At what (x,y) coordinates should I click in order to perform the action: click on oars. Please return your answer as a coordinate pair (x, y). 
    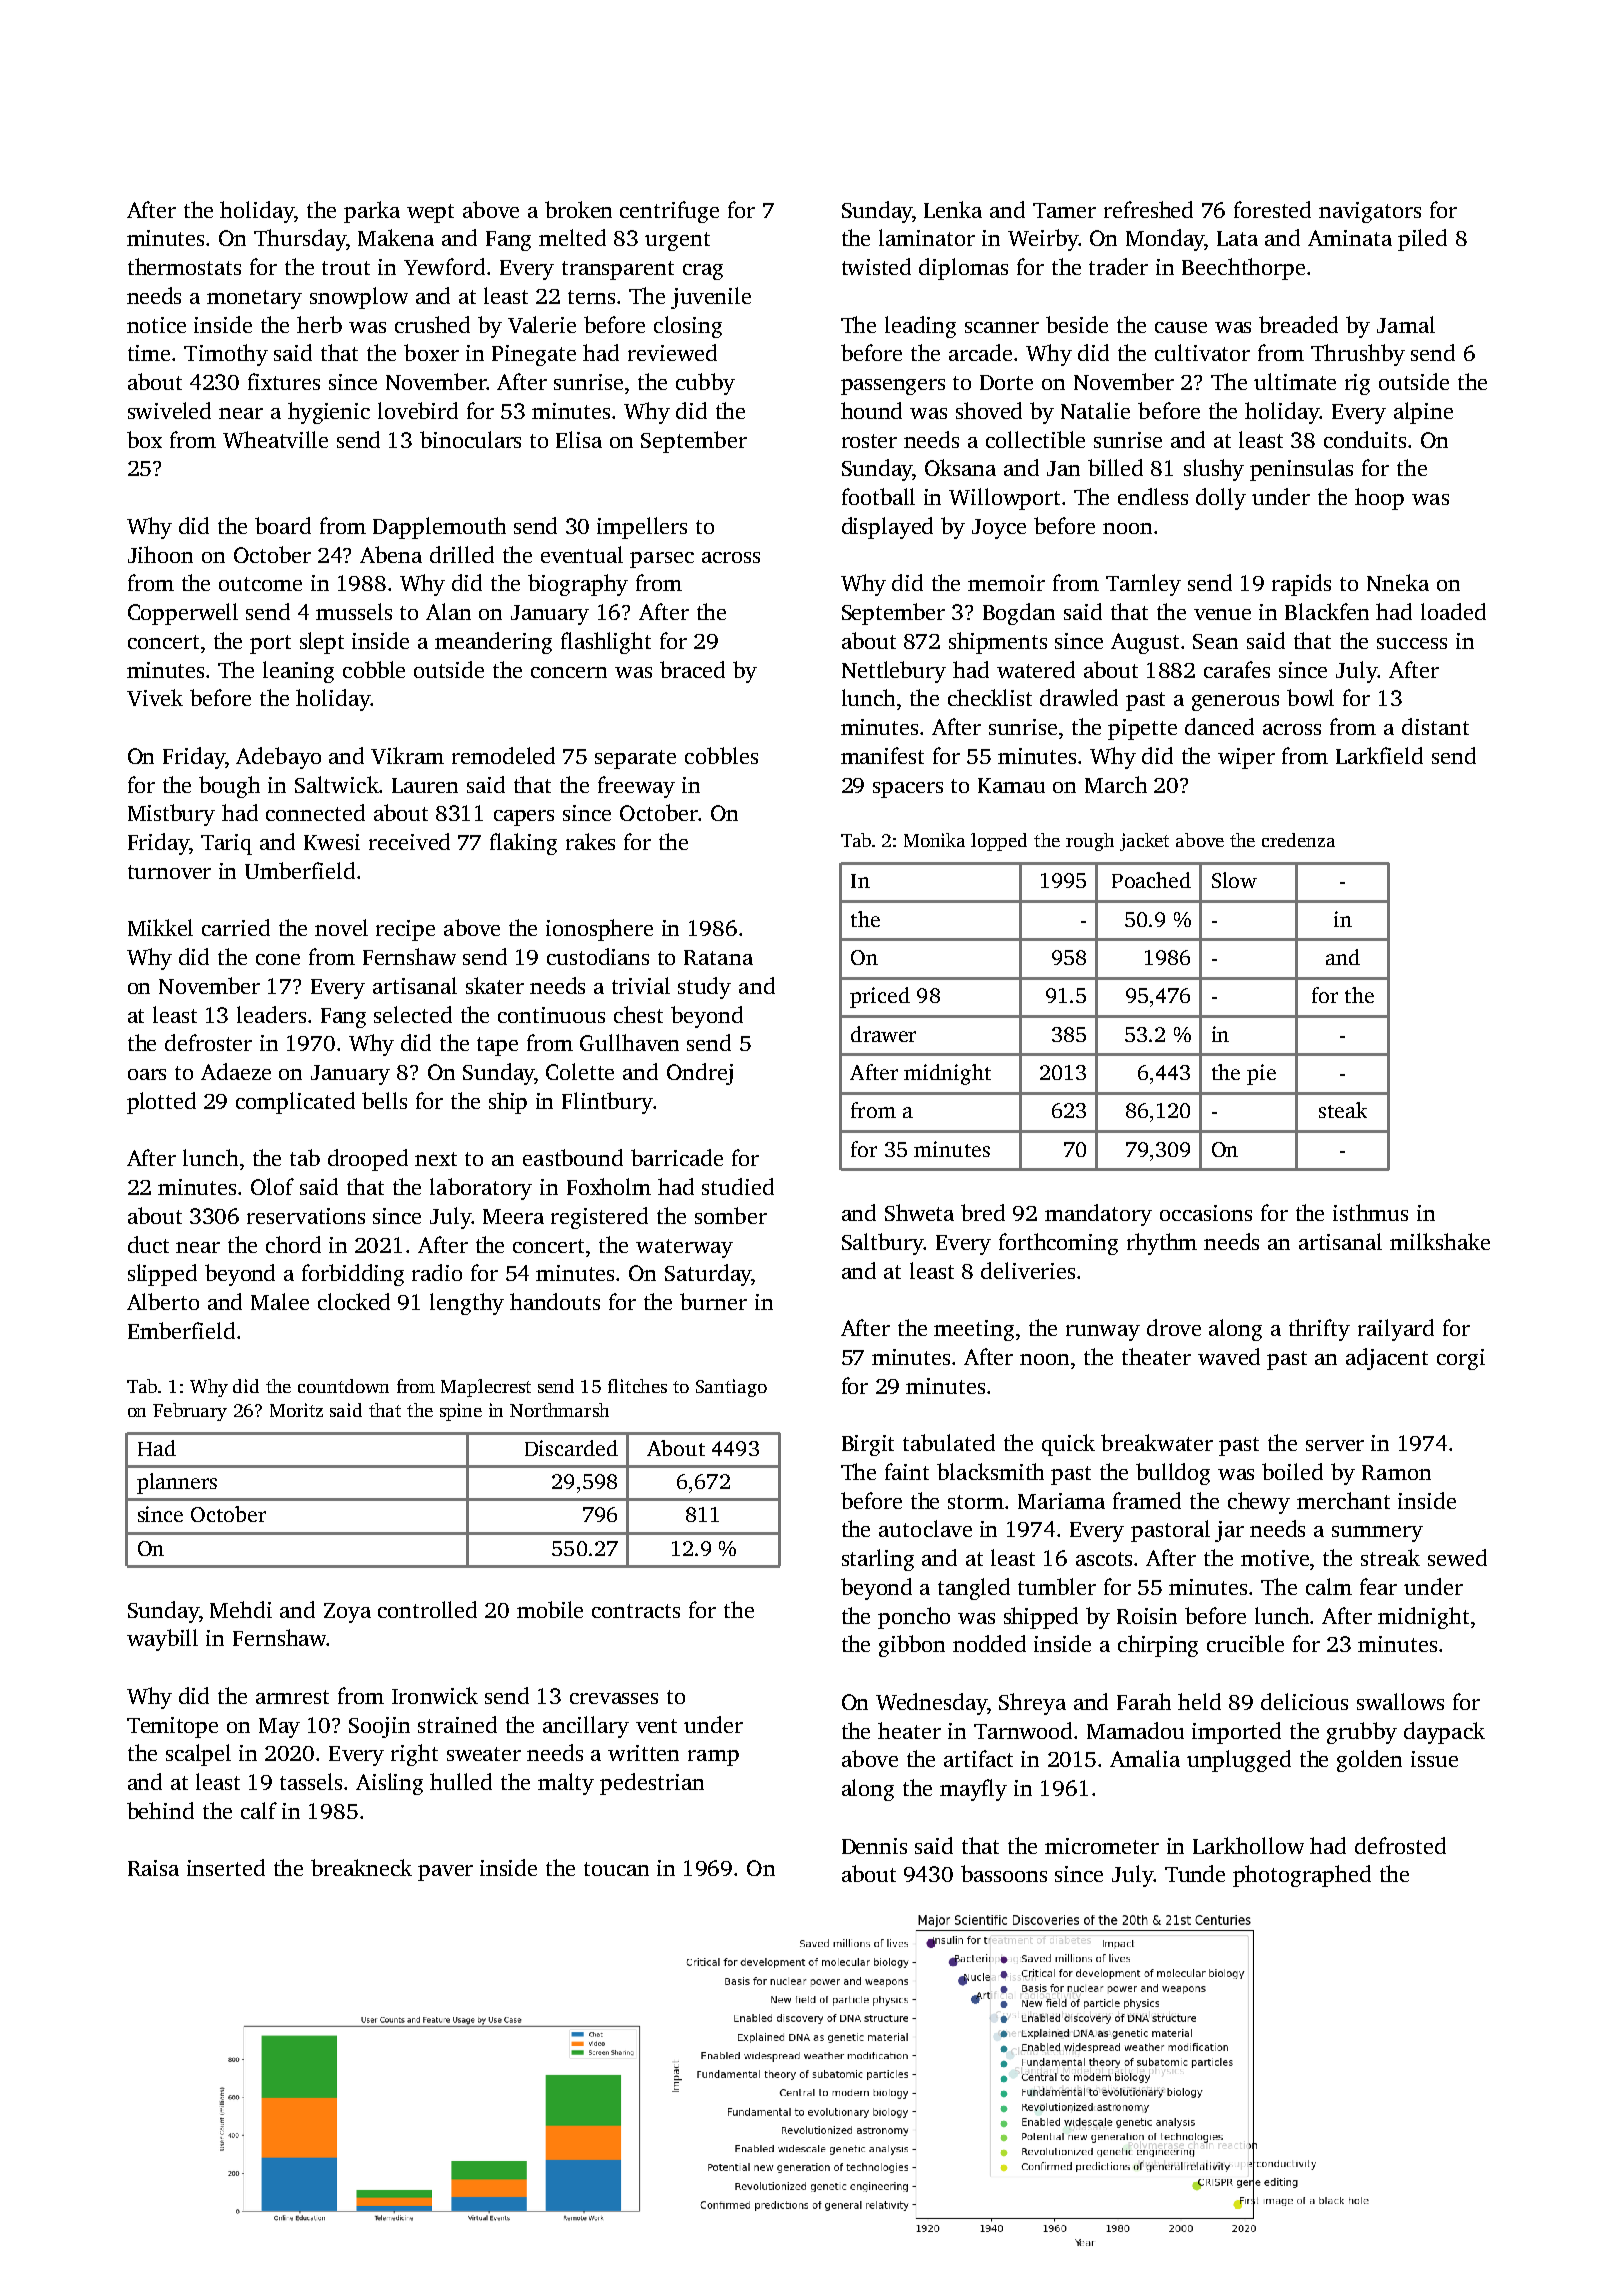
    Looking at the image, I should click on (147, 1074).
